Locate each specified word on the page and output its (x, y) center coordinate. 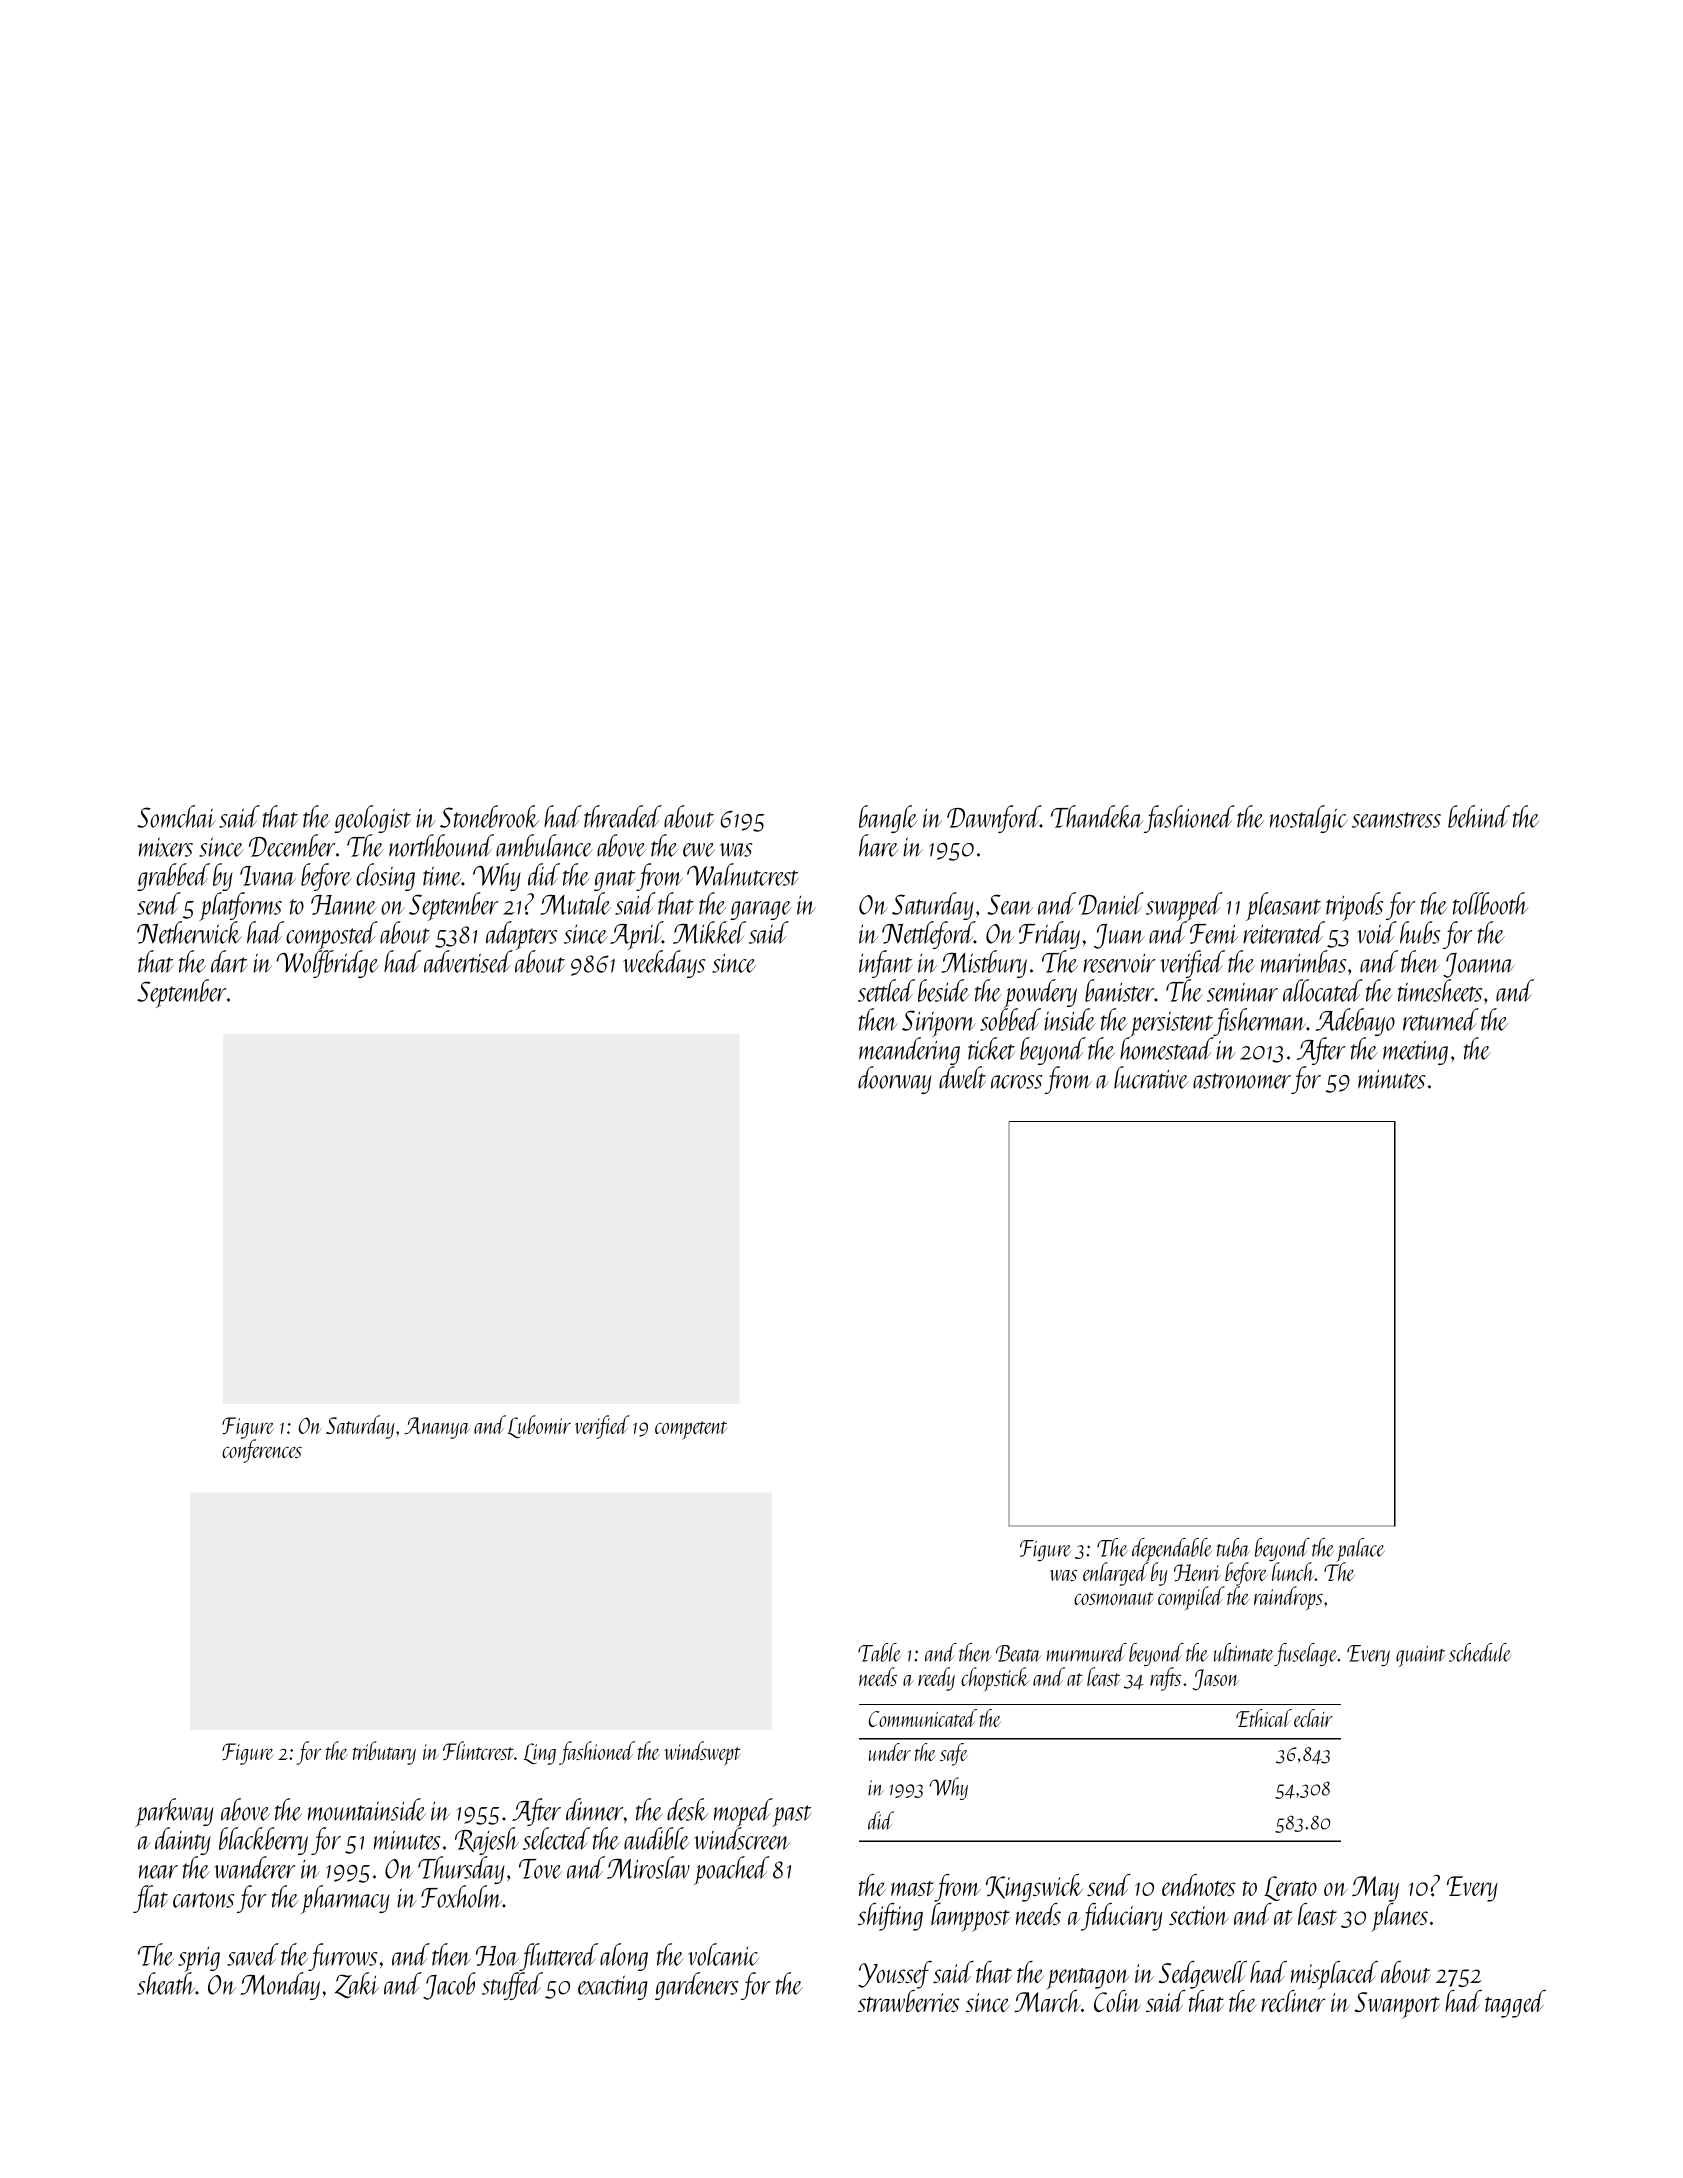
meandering (909, 1051)
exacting (613, 1987)
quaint (1420, 1656)
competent (691, 1430)
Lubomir (539, 1426)
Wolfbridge (327, 964)
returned (1441, 1019)
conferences (262, 1451)
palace (1360, 1550)
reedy (936, 1679)
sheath (166, 1983)
